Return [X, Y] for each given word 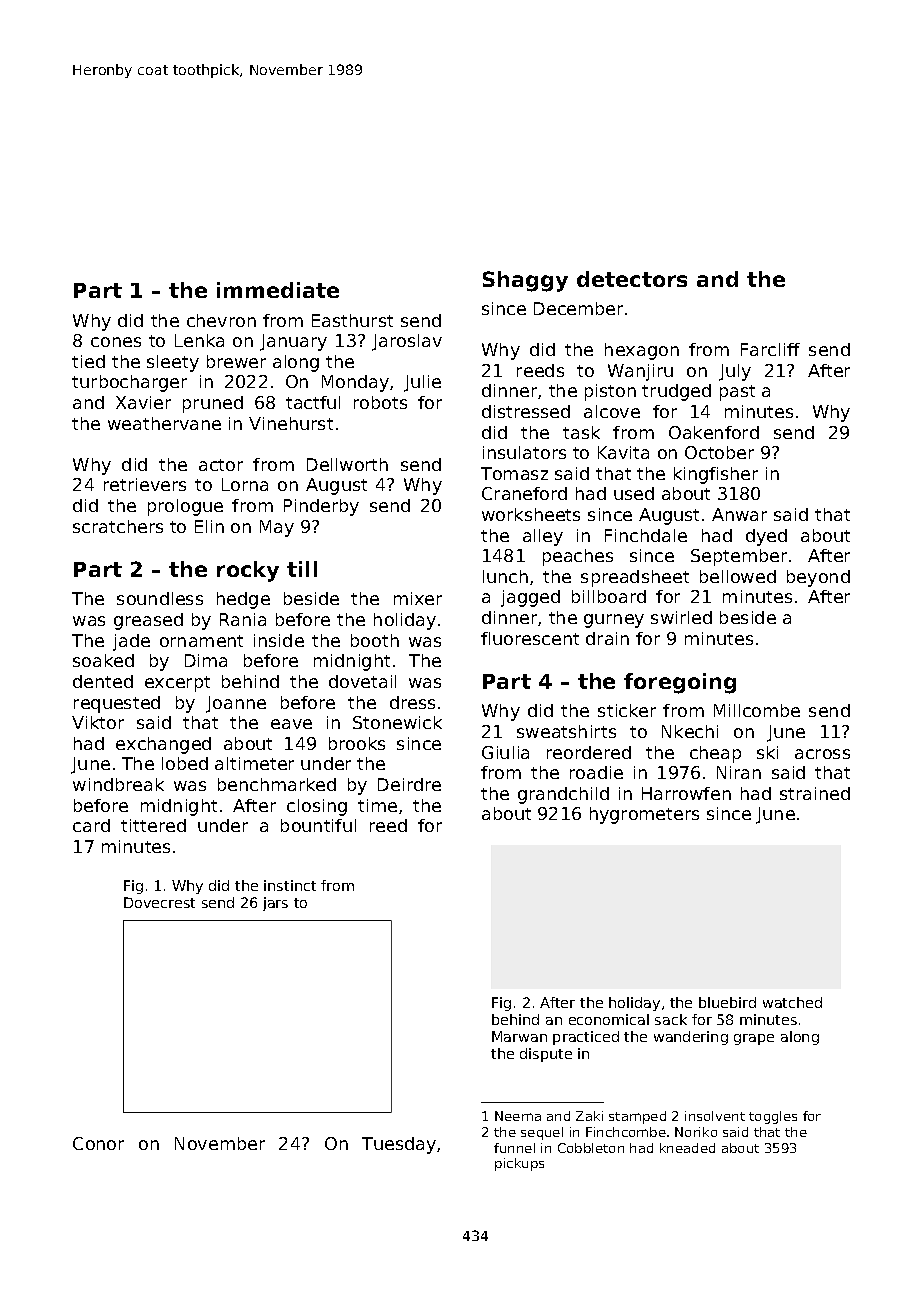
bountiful [318, 825]
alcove [612, 411]
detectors [632, 279]
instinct [290, 885]
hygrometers [644, 815]
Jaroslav [407, 342]
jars [275, 904]
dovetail [362, 681]
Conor [98, 1143]
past [737, 393]
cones [116, 342]
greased [148, 621]
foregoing [680, 683]
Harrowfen [686, 793]
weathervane [164, 423]
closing [317, 807]
